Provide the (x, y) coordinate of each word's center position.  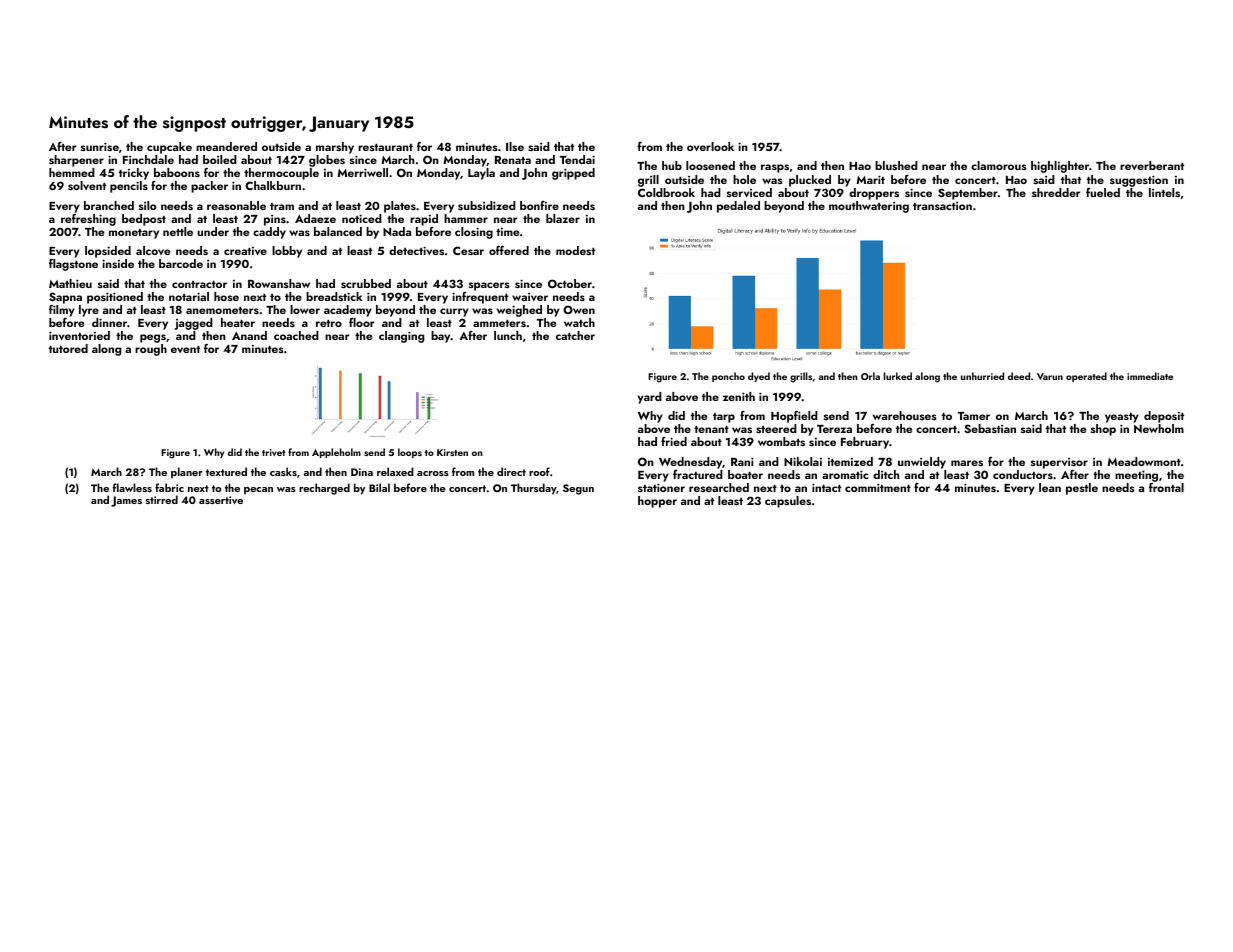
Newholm (1159, 428)
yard (650, 398)
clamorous (999, 165)
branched (109, 205)
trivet (273, 452)
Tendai (577, 159)
